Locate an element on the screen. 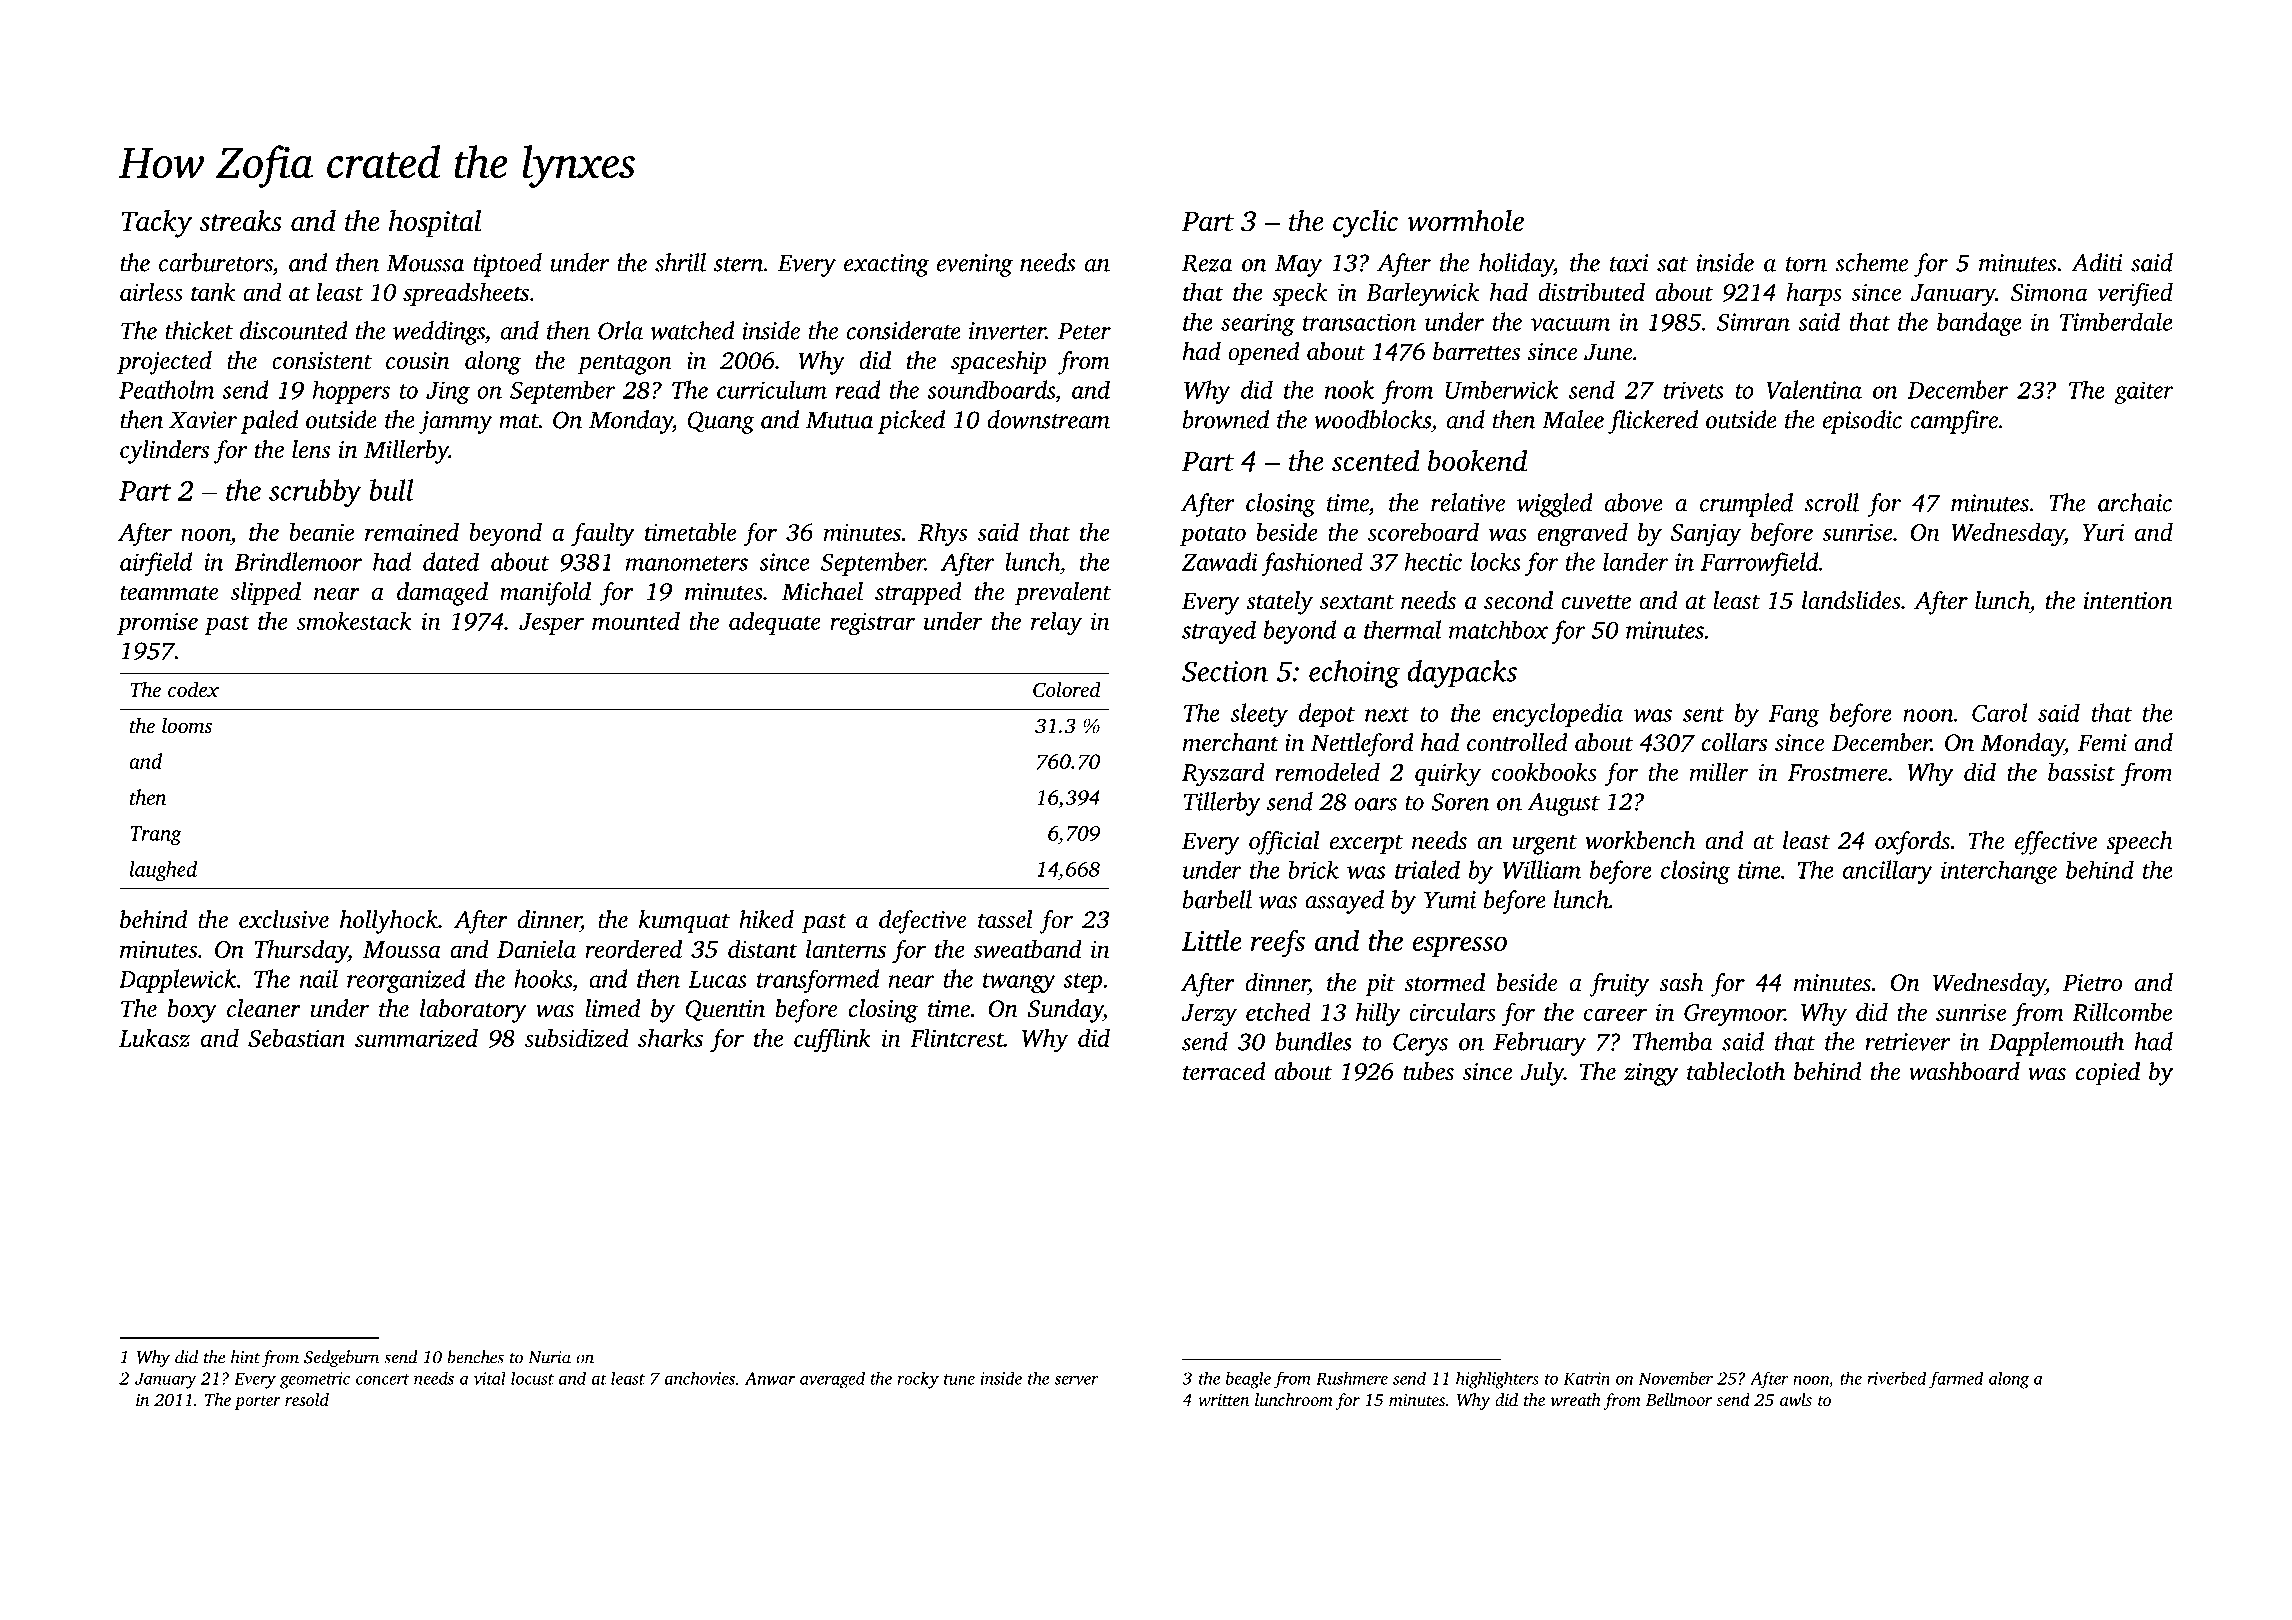 The height and width of the screenshot is (1620, 2292). Timberdale is located at coordinates (2116, 321).
